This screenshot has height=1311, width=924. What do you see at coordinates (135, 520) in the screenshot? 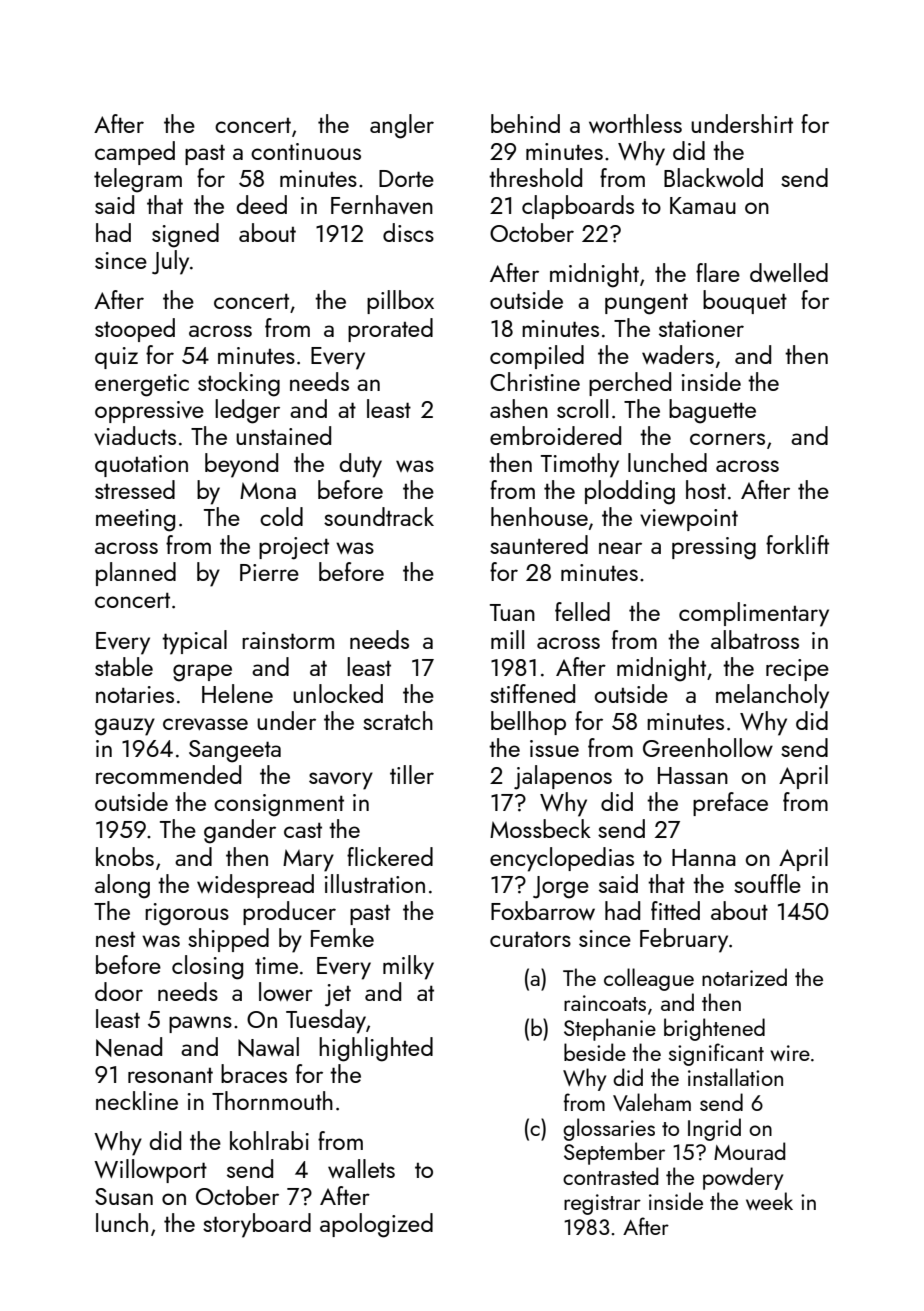
I see `meeting` at bounding box center [135, 520].
